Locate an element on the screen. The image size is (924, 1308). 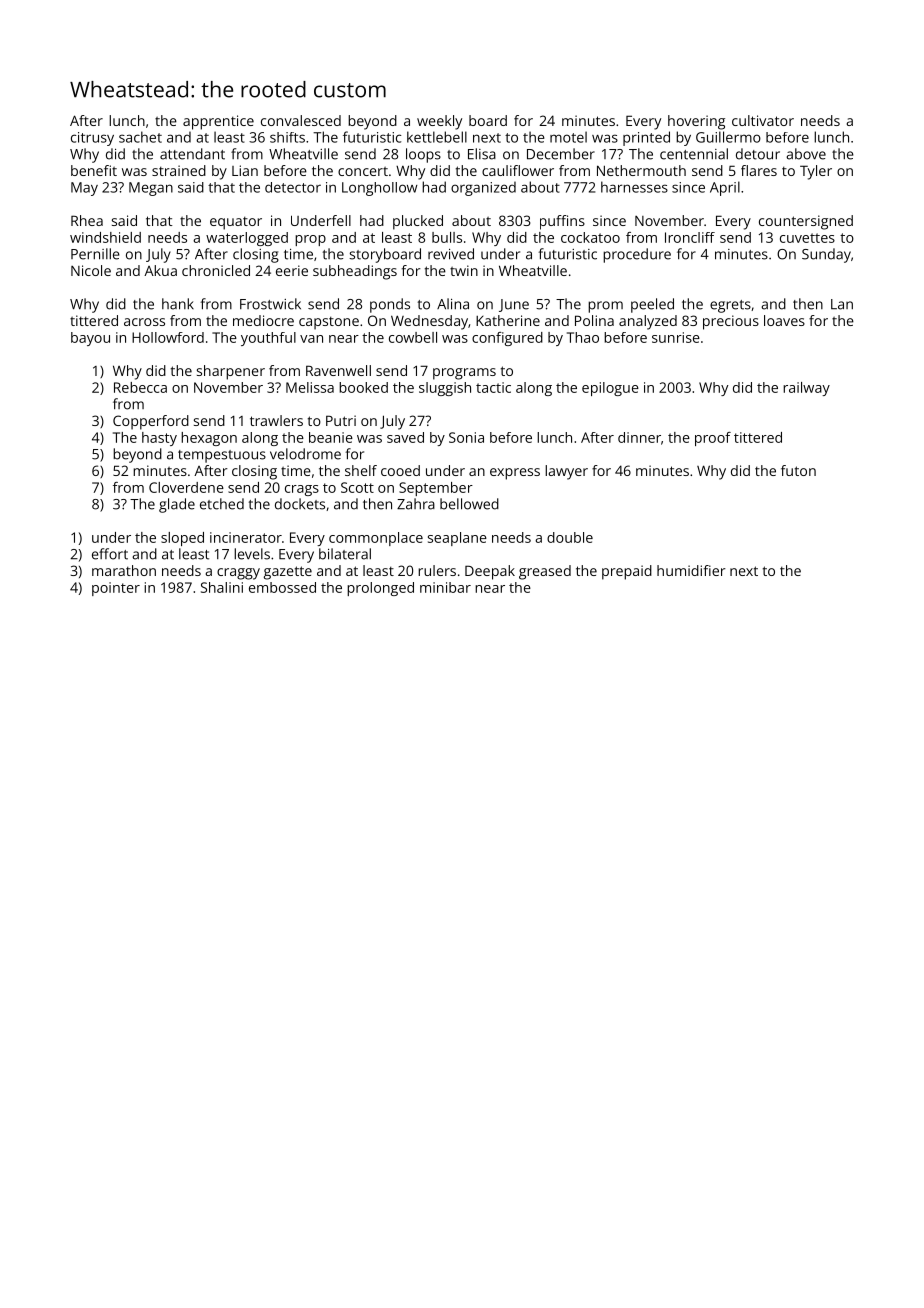
hasty is located at coordinates (159, 439).
